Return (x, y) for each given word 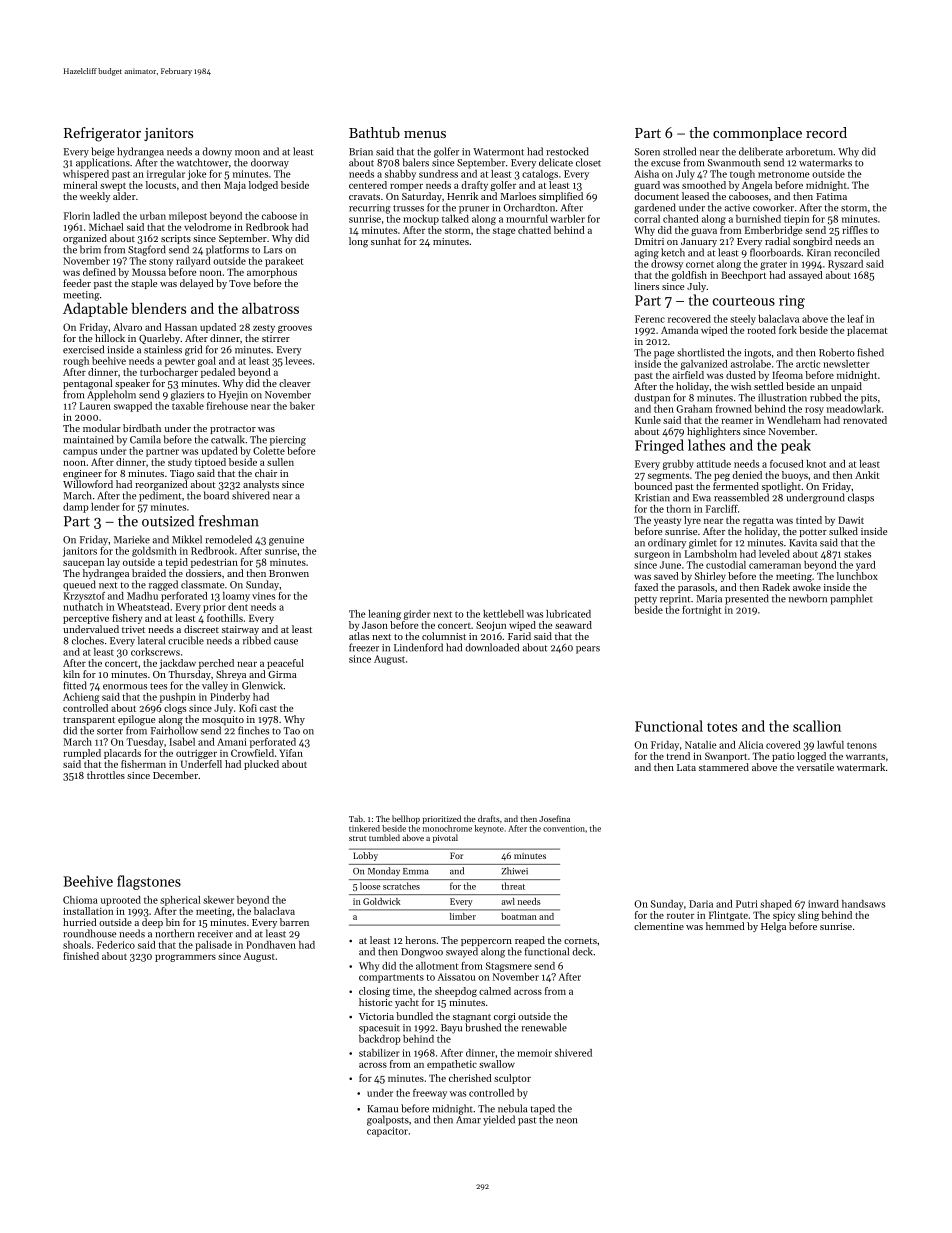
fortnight (701, 611)
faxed (646, 587)
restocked (567, 151)
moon (247, 153)
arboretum (809, 151)
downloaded (492, 647)
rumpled (82, 754)
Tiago (182, 475)
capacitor (387, 1132)
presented (747, 599)
